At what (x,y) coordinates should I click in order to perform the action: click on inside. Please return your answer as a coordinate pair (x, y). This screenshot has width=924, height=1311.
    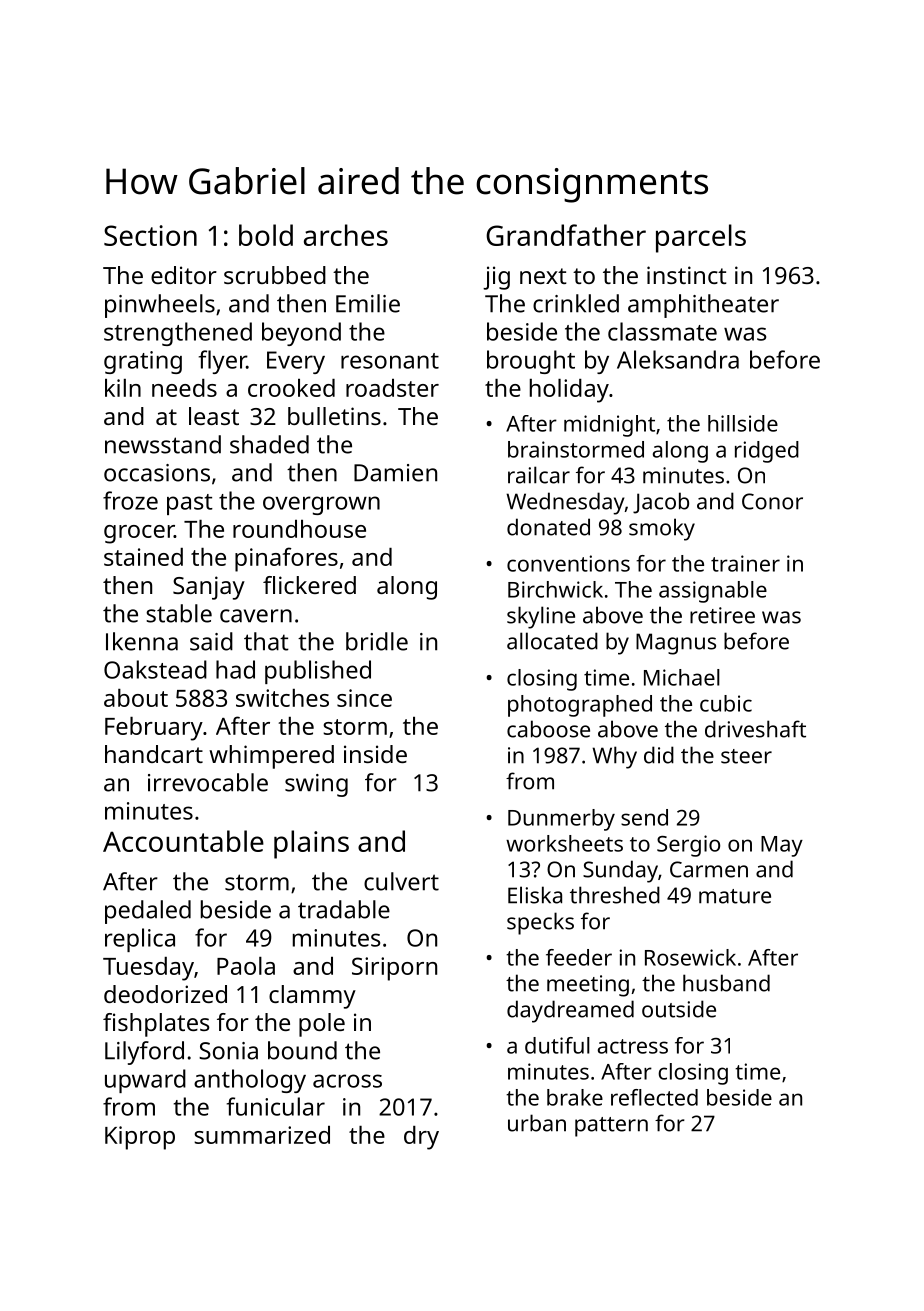
    Looking at the image, I should click on (375, 754).
